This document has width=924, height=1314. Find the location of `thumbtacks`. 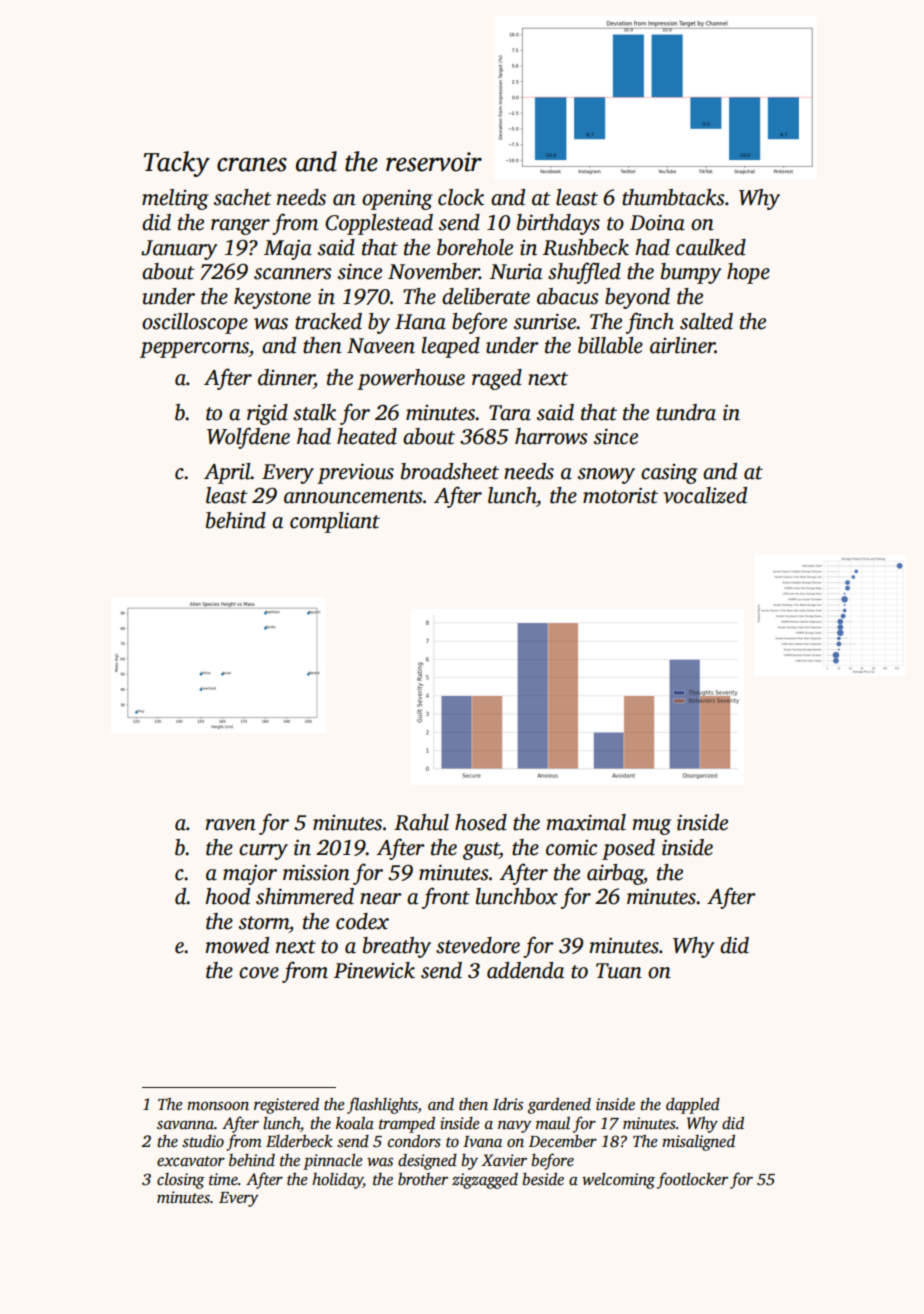

thumbtacks is located at coordinates (673, 197).
